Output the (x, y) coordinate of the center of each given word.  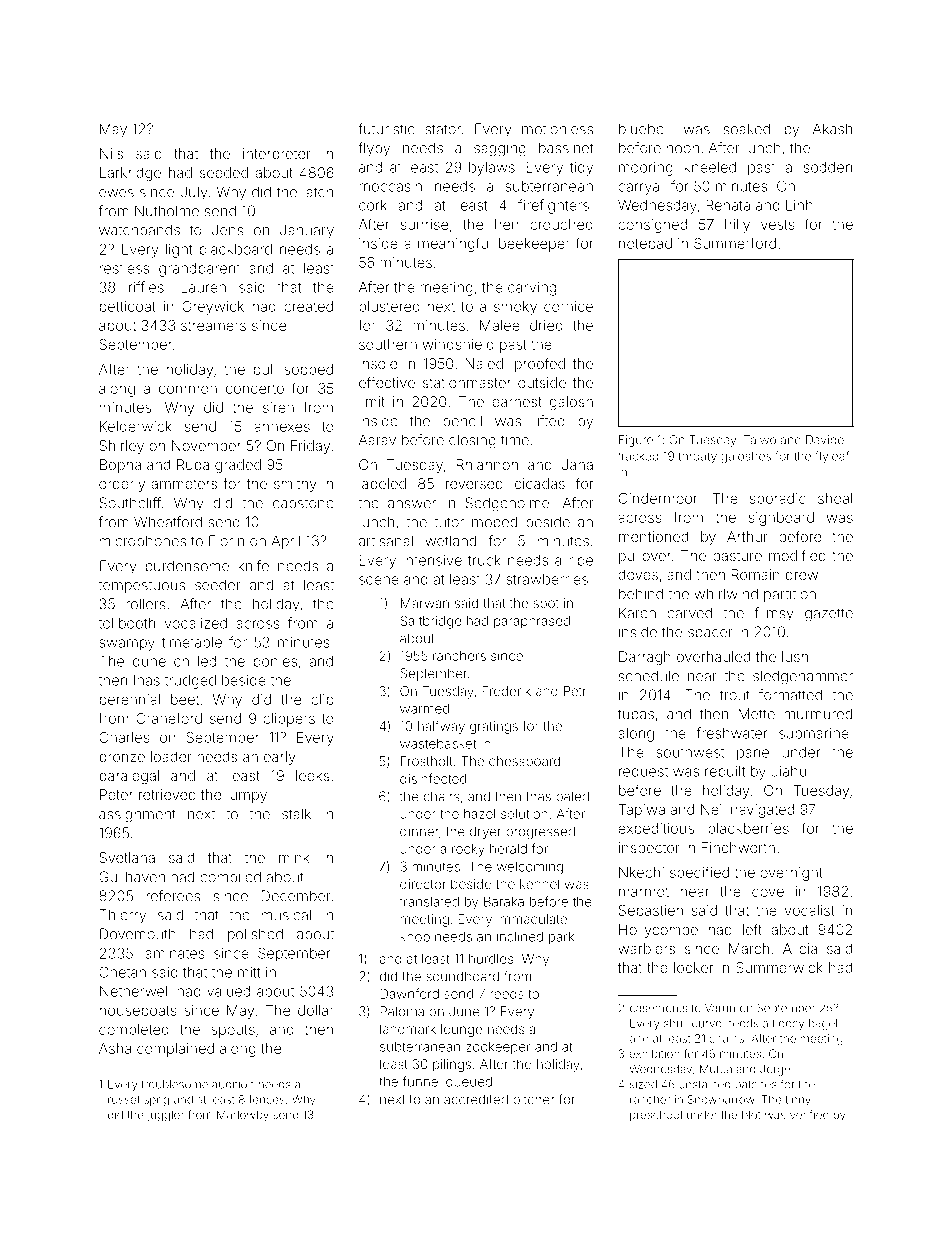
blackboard (236, 249)
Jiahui (790, 771)
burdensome (187, 566)
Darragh (645, 658)
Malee (500, 325)
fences (267, 1099)
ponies (275, 663)
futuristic (386, 129)
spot (546, 605)
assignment (137, 815)
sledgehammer (803, 677)
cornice (568, 306)
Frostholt (427, 761)
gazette (829, 615)
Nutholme (167, 211)
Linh (799, 205)
